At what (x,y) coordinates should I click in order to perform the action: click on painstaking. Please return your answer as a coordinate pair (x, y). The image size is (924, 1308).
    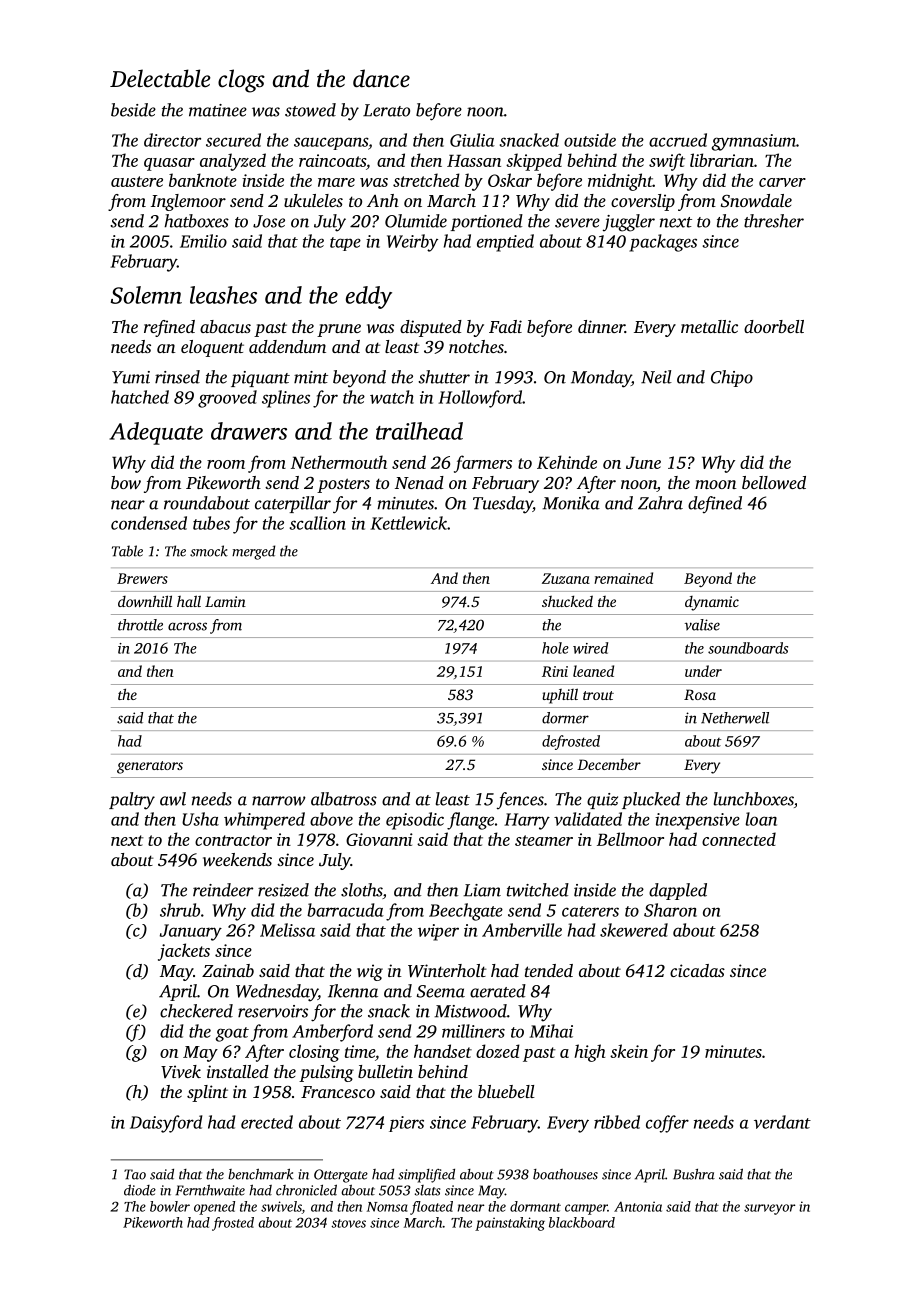
    Looking at the image, I should click on (510, 1224).
